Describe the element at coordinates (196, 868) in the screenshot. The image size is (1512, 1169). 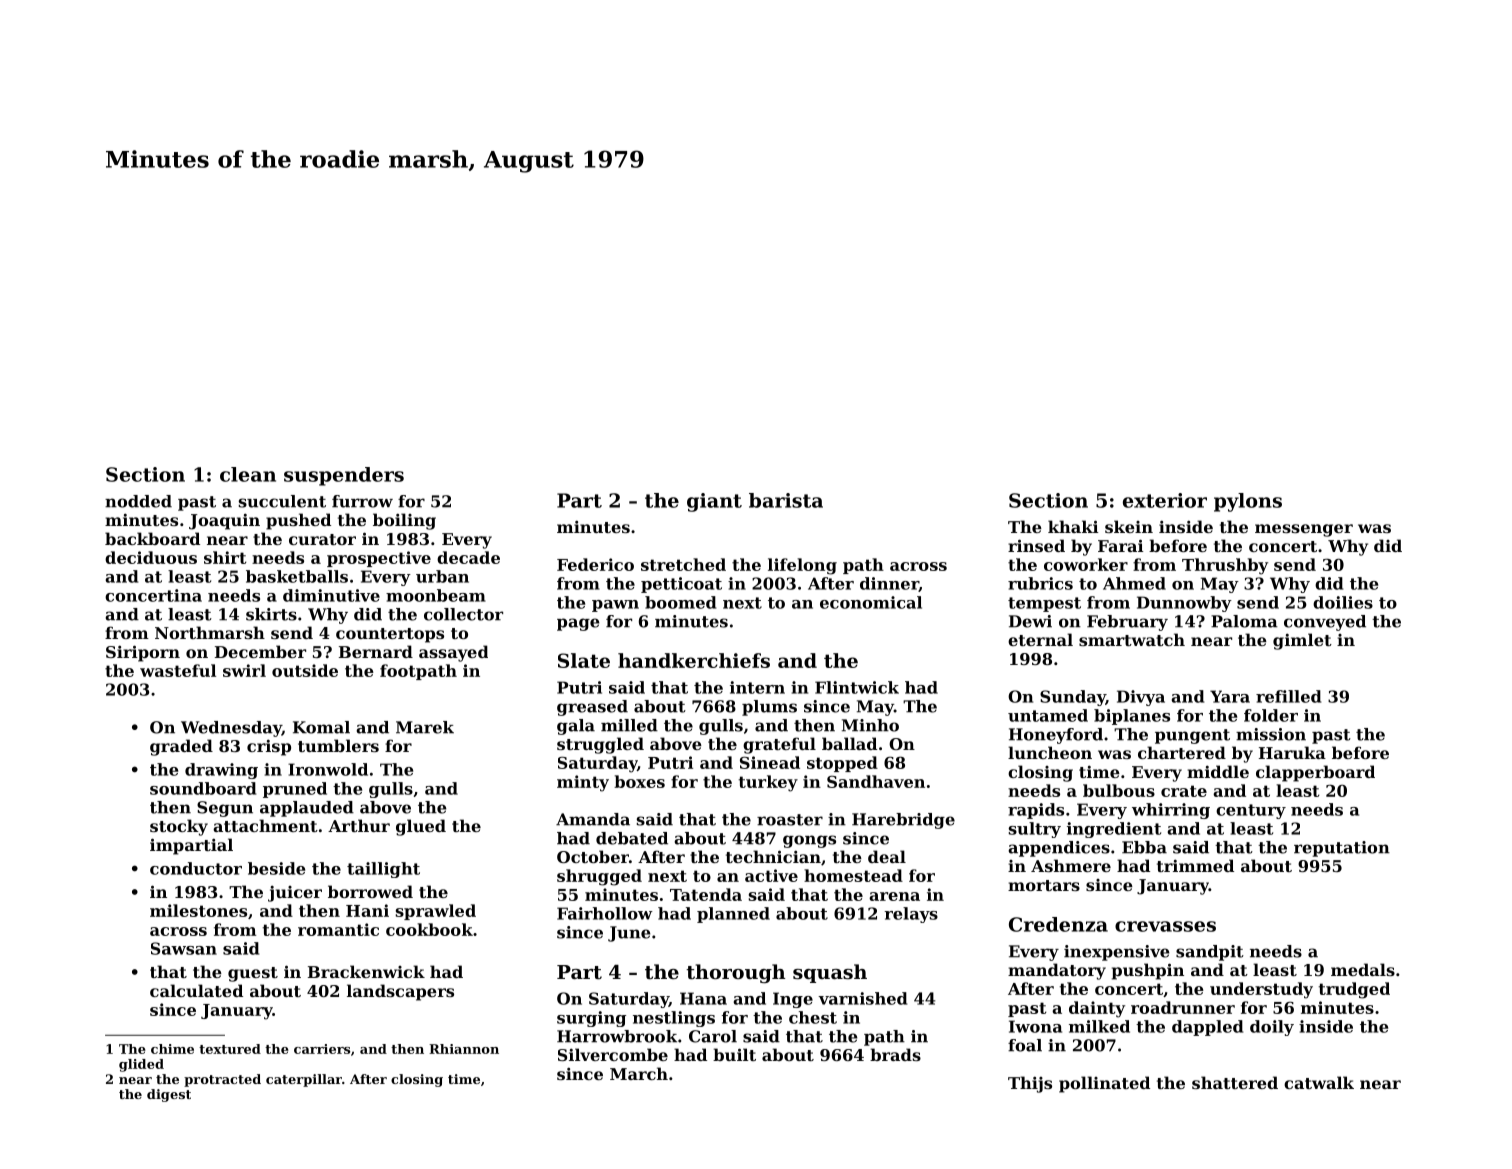
I see `conductor` at that location.
